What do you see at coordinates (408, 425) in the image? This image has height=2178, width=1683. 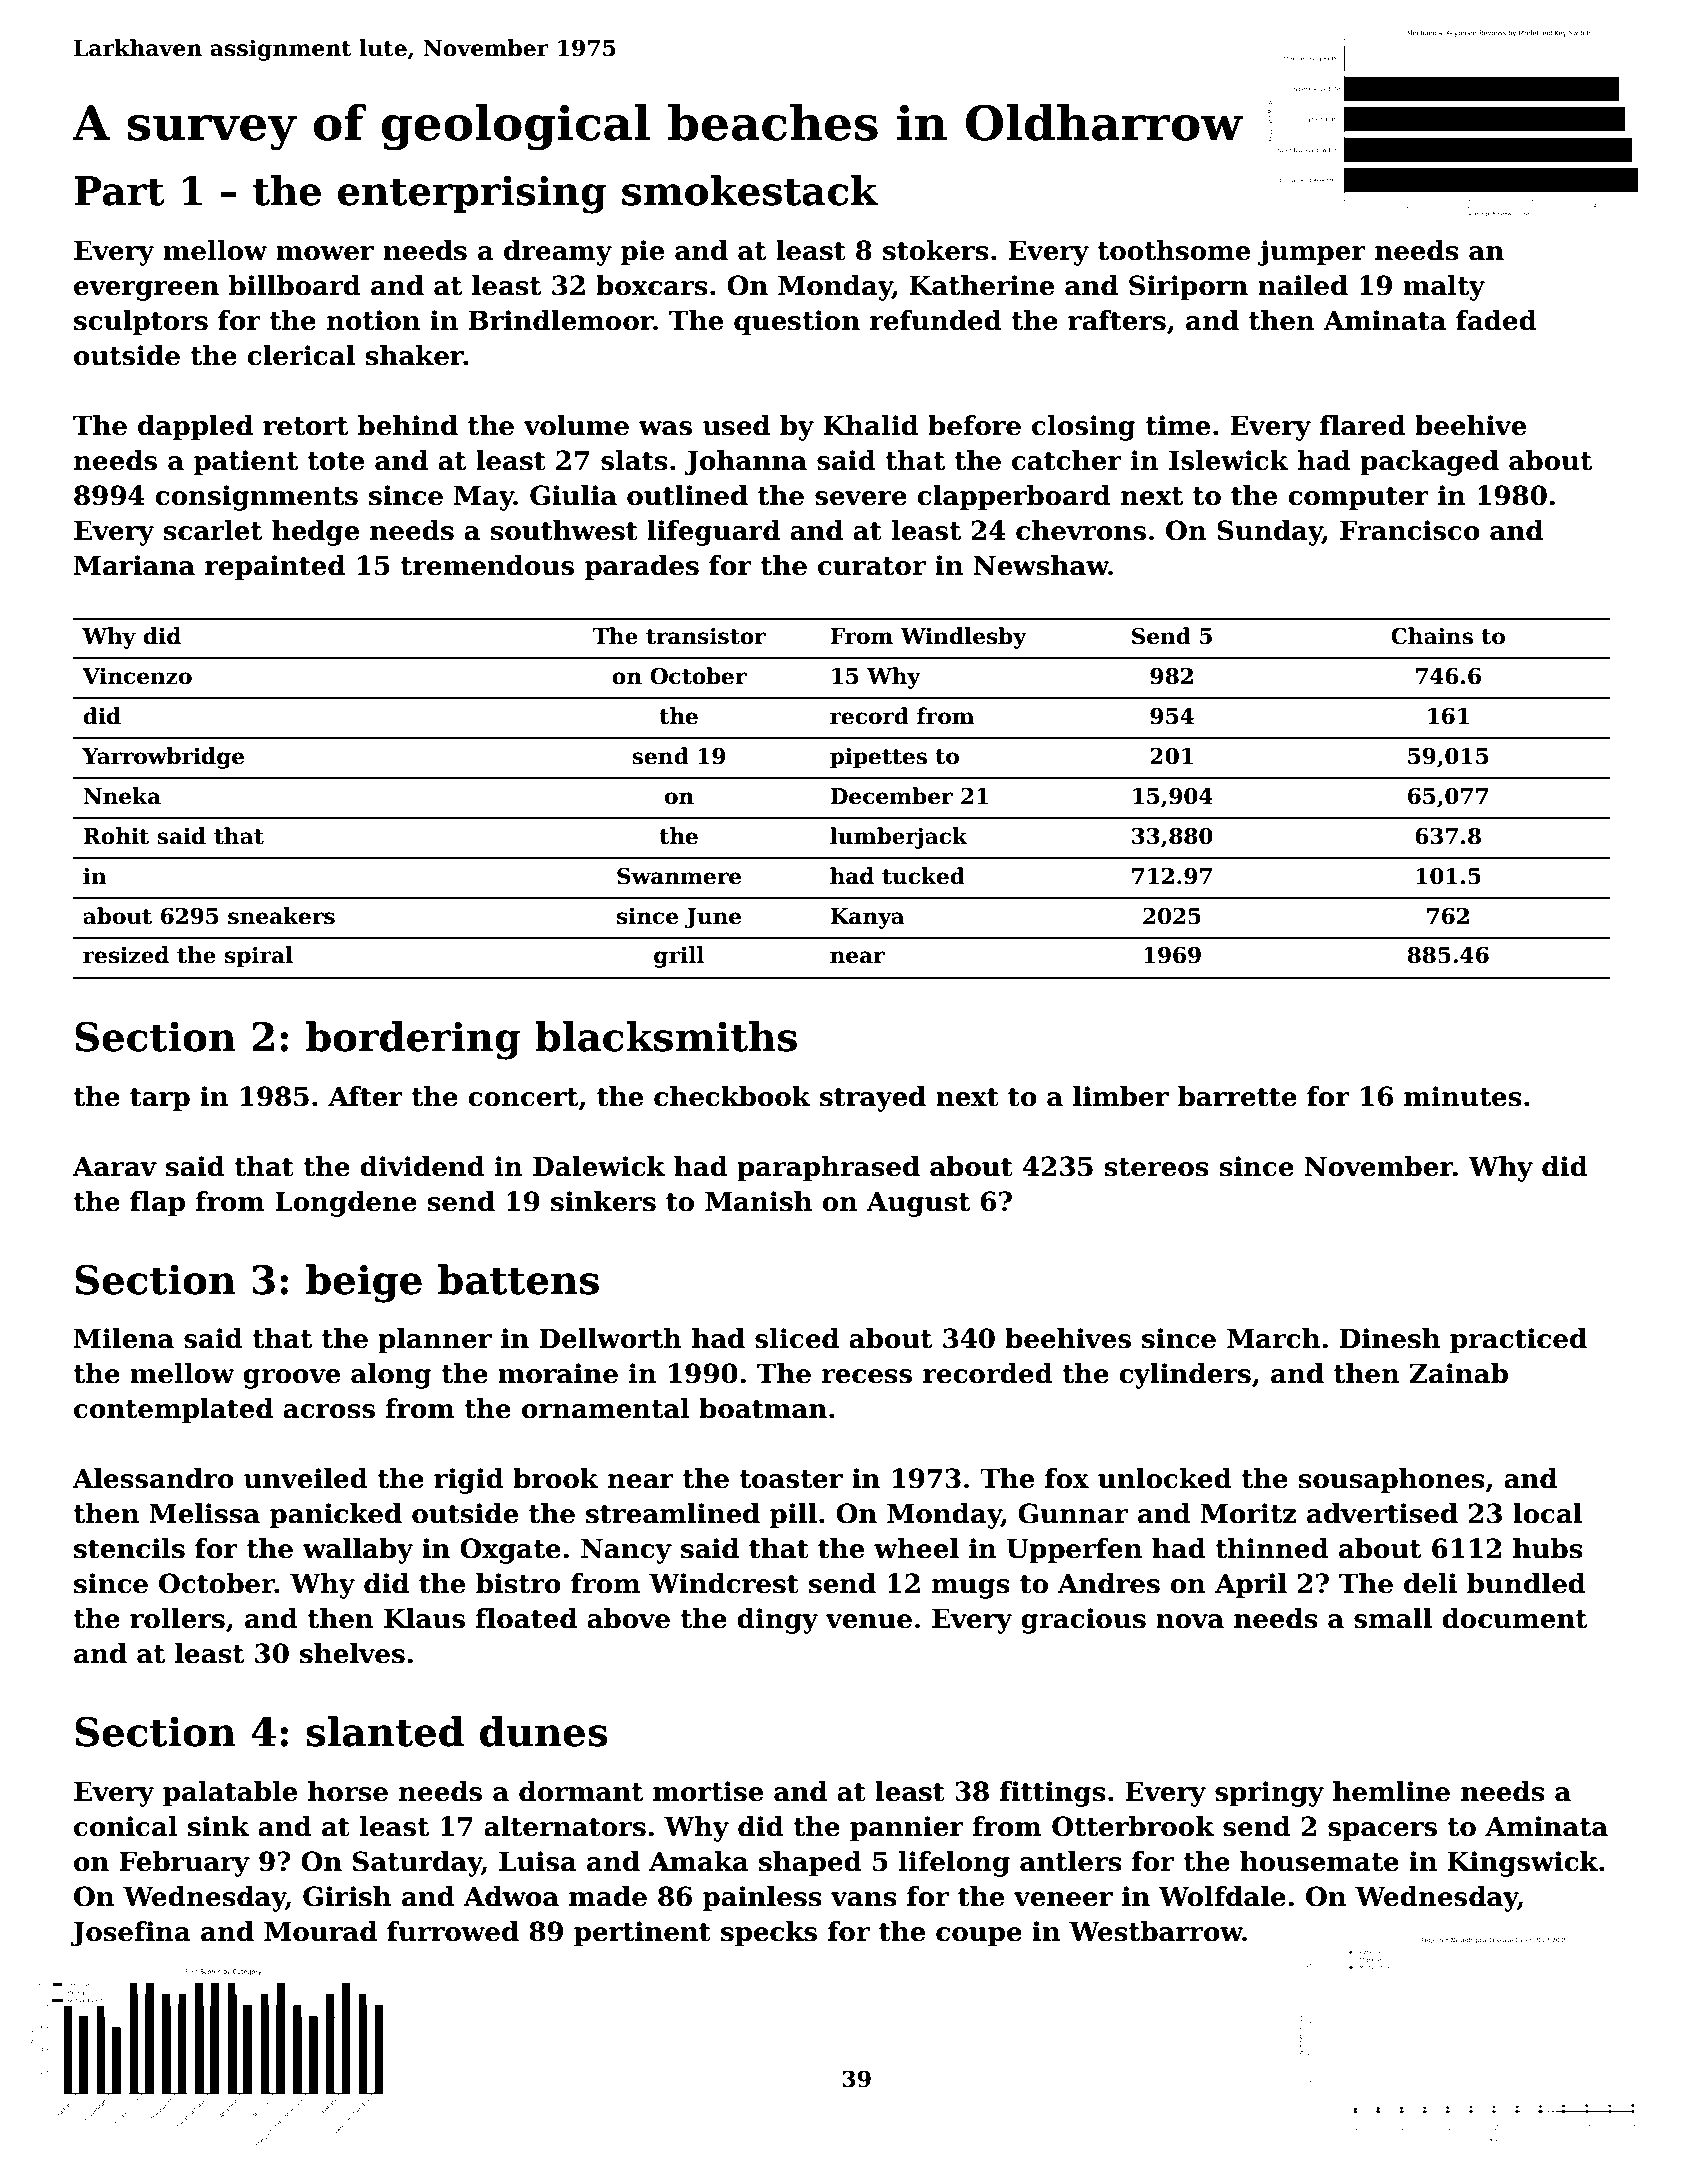 I see `behind` at bounding box center [408, 425].
